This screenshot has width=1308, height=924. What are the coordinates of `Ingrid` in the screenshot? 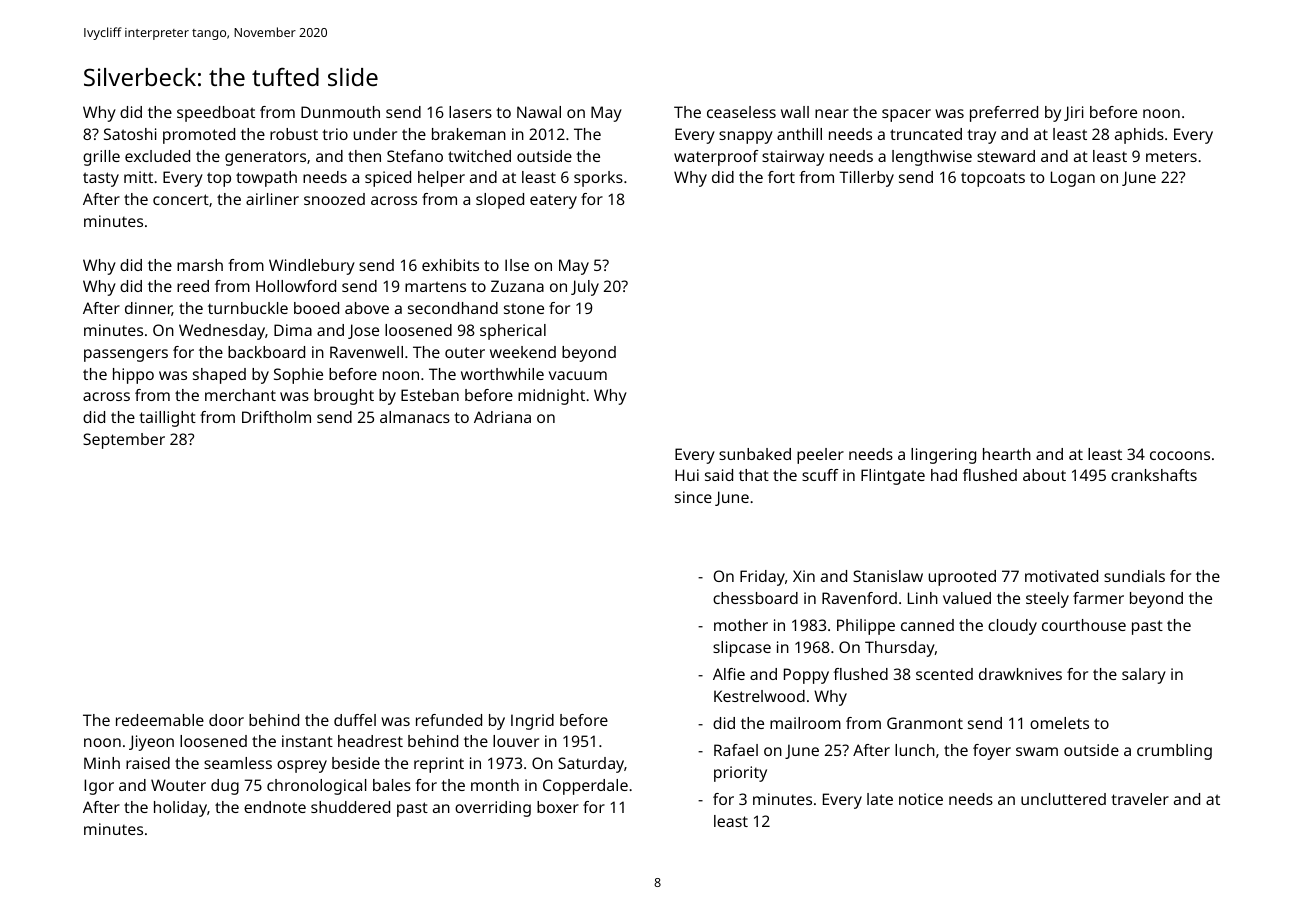 It's located at (532, 722).
